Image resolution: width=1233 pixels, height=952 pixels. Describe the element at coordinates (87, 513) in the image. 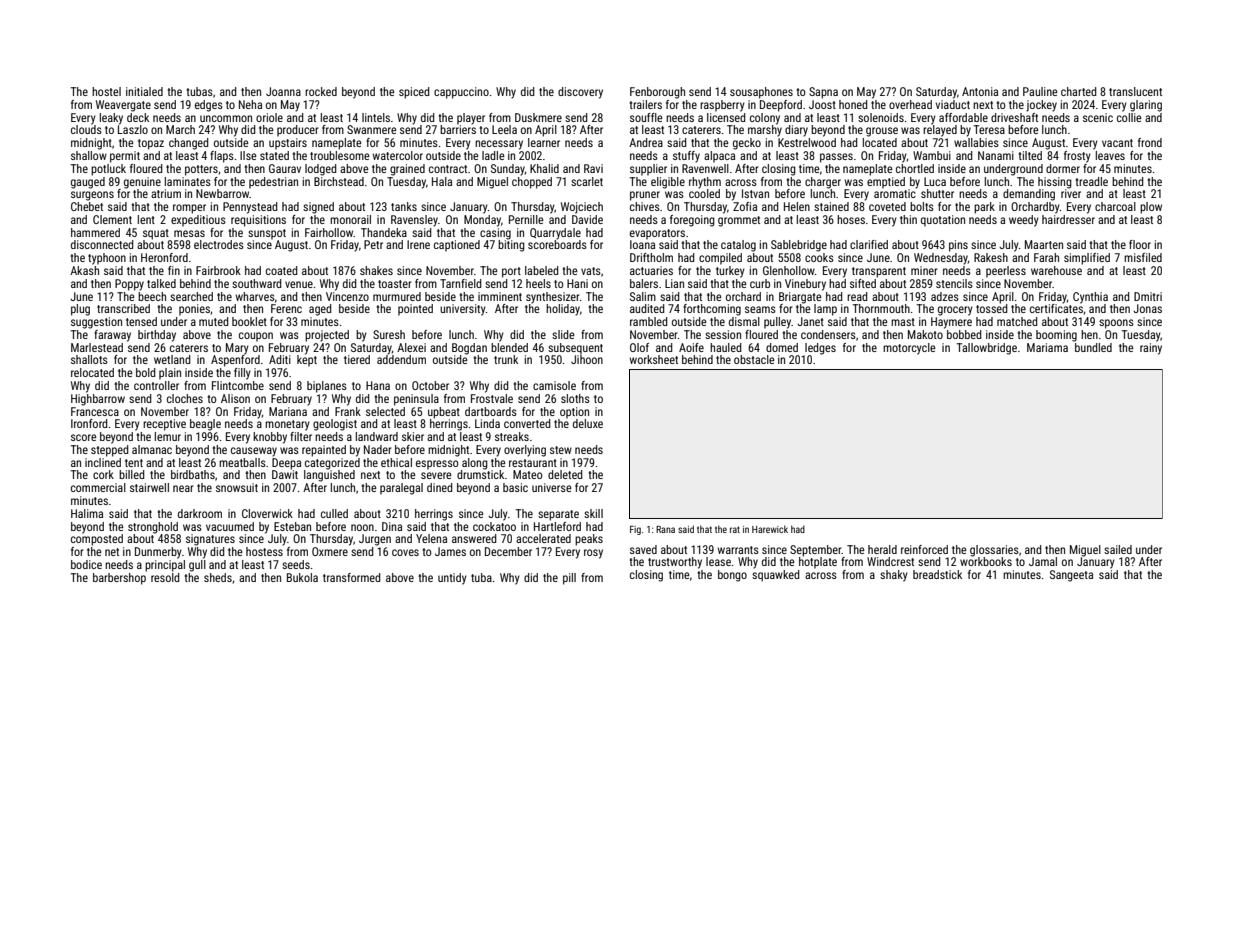

I see `Halima` at that location.
